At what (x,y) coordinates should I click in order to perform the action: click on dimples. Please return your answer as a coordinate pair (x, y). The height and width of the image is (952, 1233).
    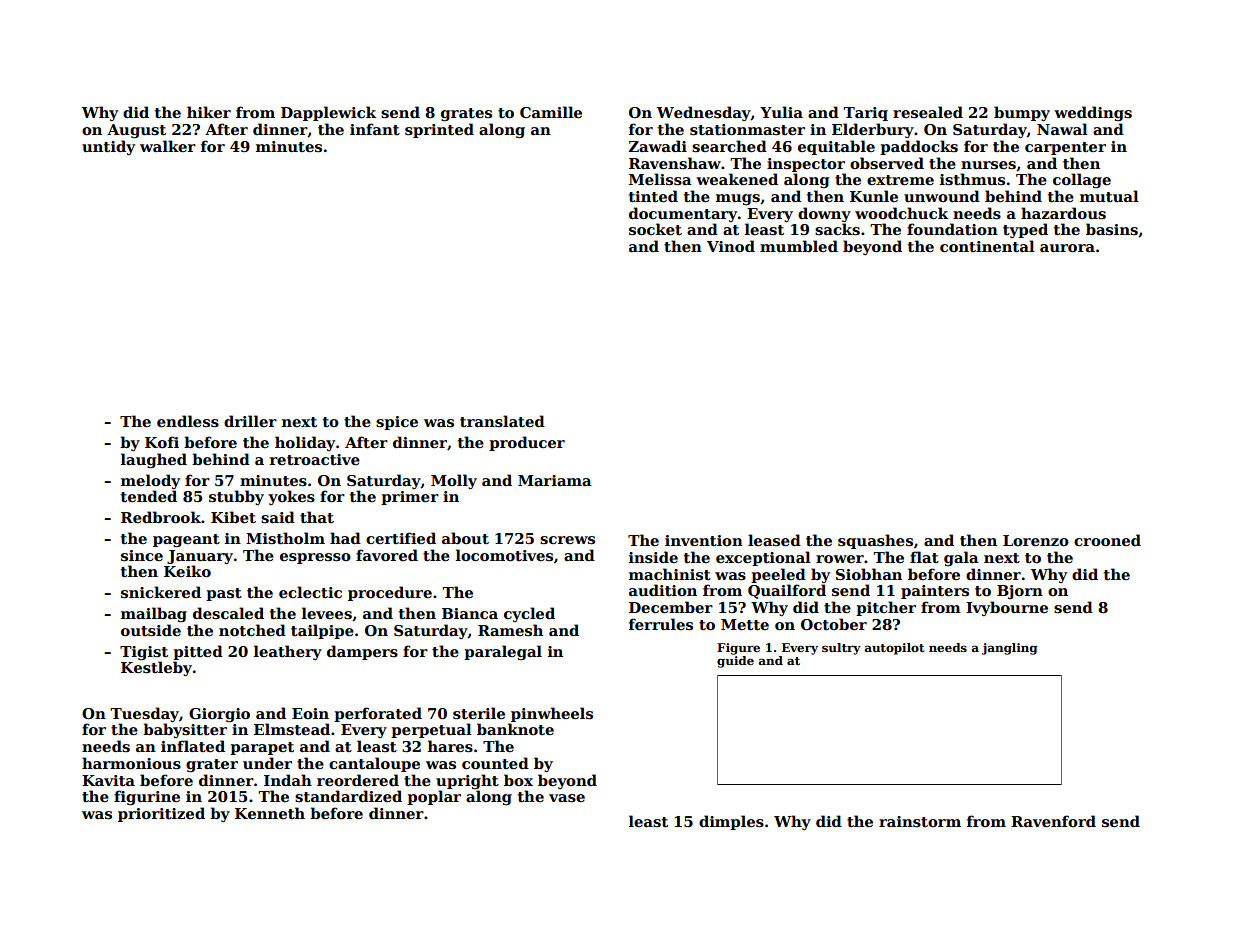
    Looking at the image, I should click on (731, 822).
